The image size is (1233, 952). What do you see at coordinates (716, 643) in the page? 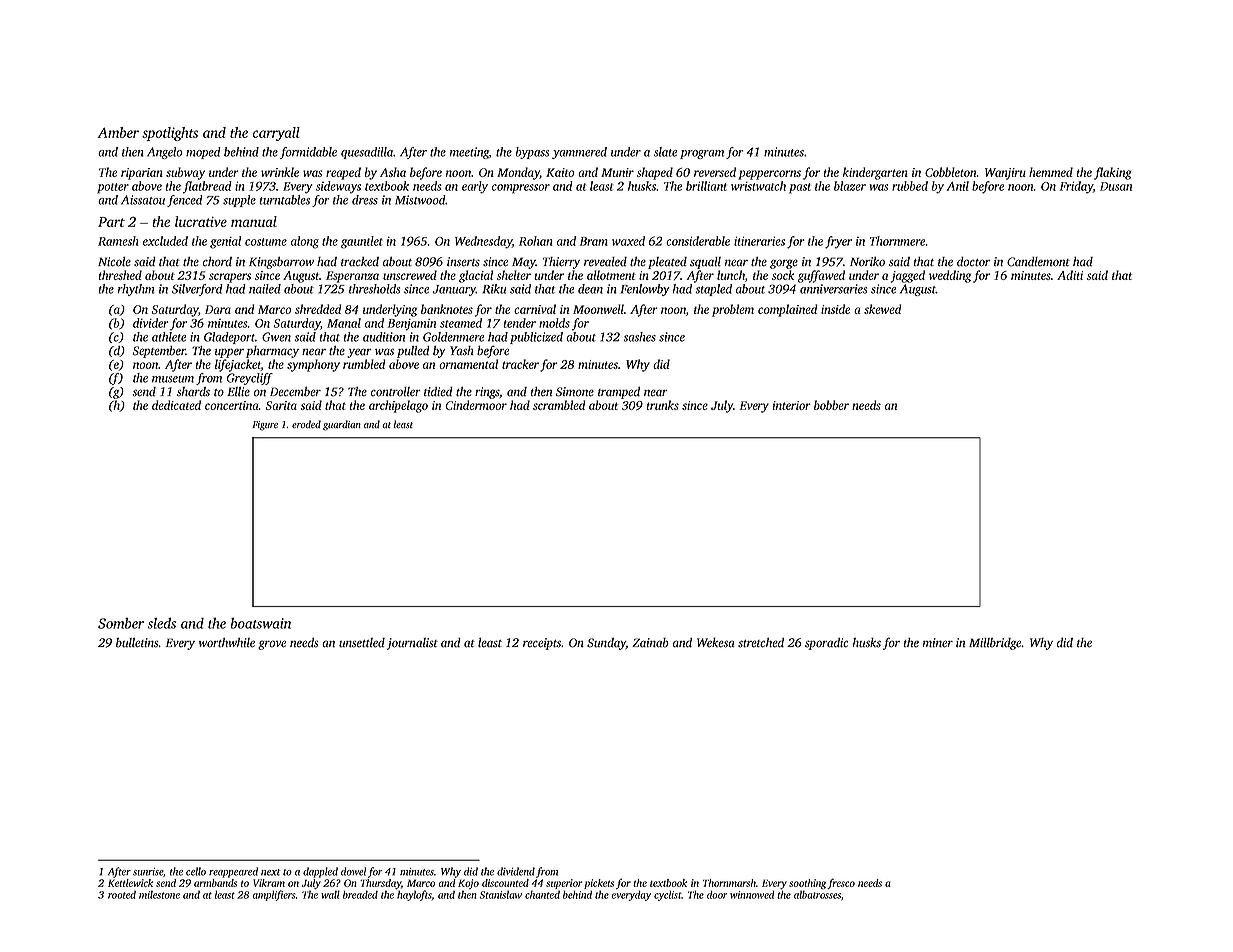
I see `Wekesa` at bounding box center [716, 643].
